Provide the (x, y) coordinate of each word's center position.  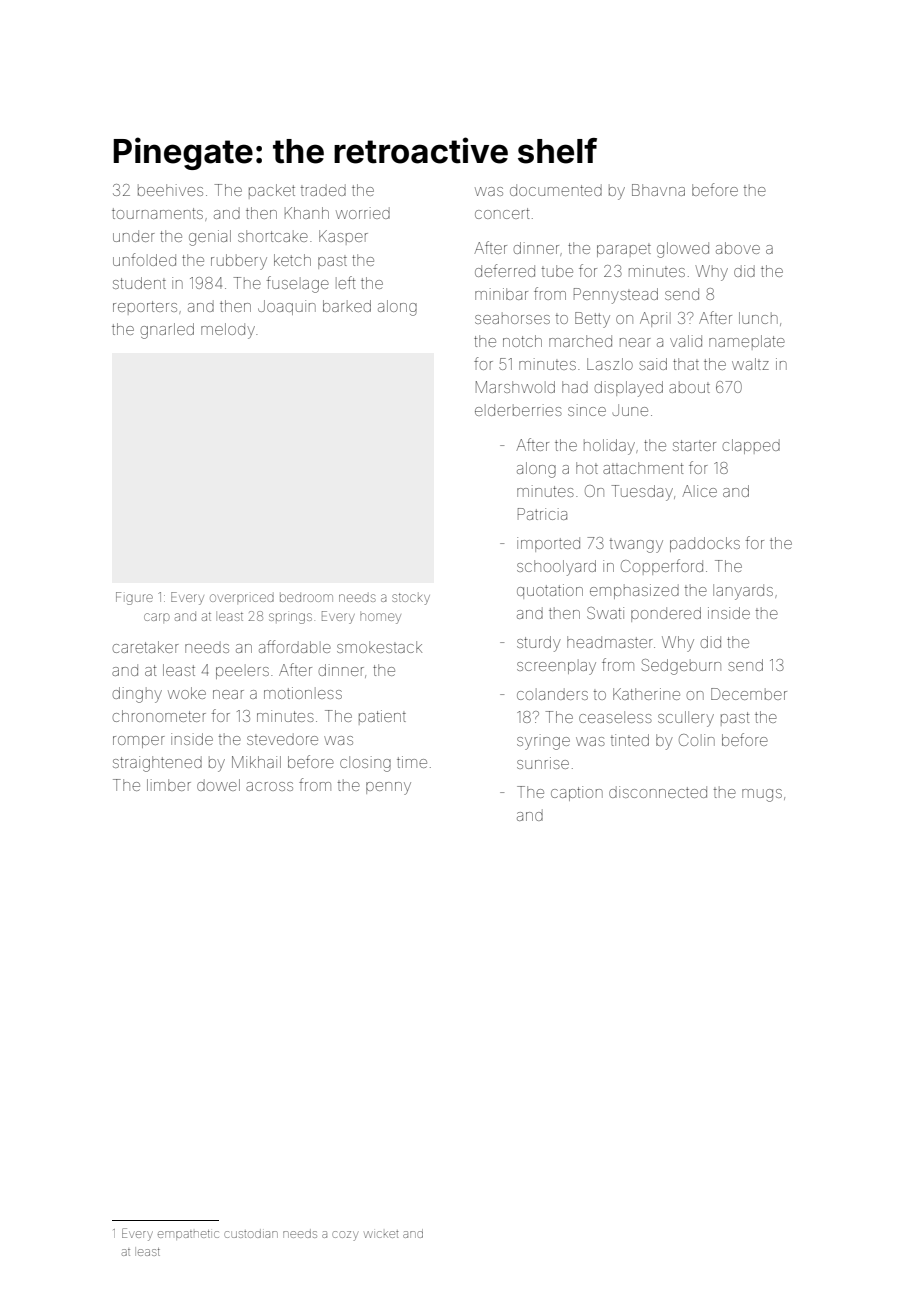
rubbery (239, 262)
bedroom (306, 598)
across (269, 786)
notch (522, 341)
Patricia (542, 514)
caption (577, 793)
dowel (218, 785)
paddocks (705, 544)
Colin (697, 740)
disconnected (658, 792)
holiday (609, 447)
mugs (762, 795)
